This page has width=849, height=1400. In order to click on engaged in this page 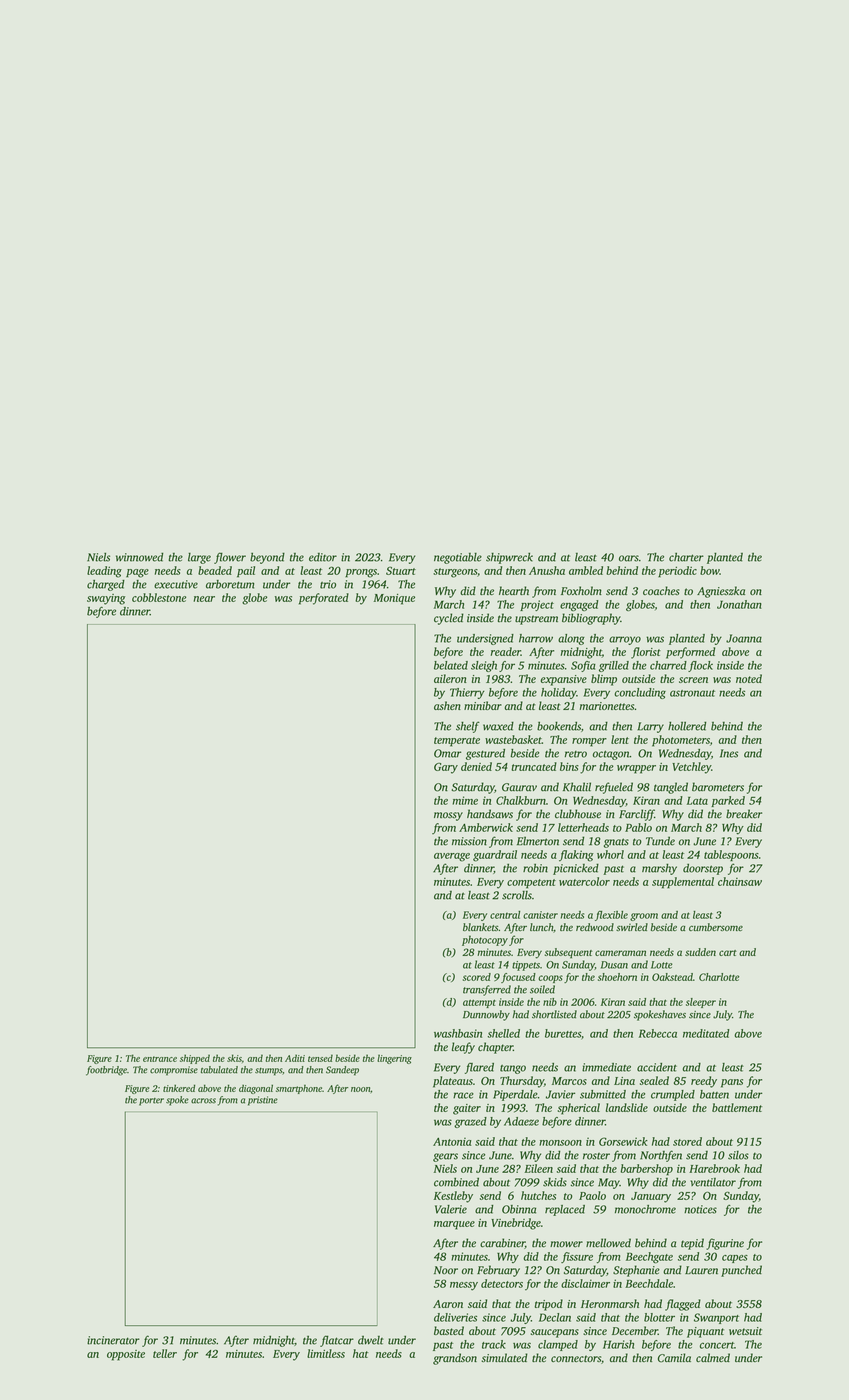, I will do `click(579, 605)`.
